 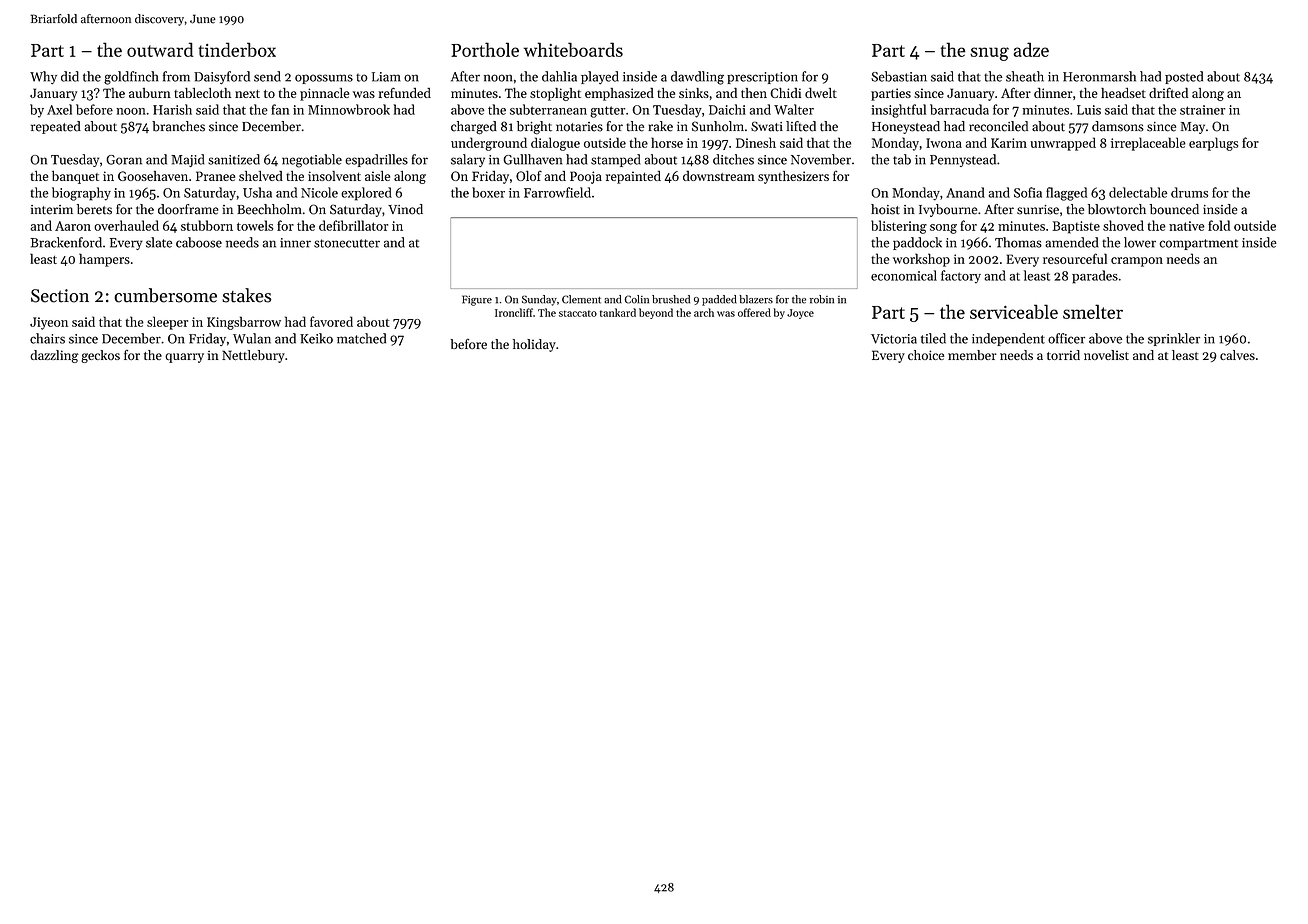 I want to click on auburn, so click(x=150, y=93).
